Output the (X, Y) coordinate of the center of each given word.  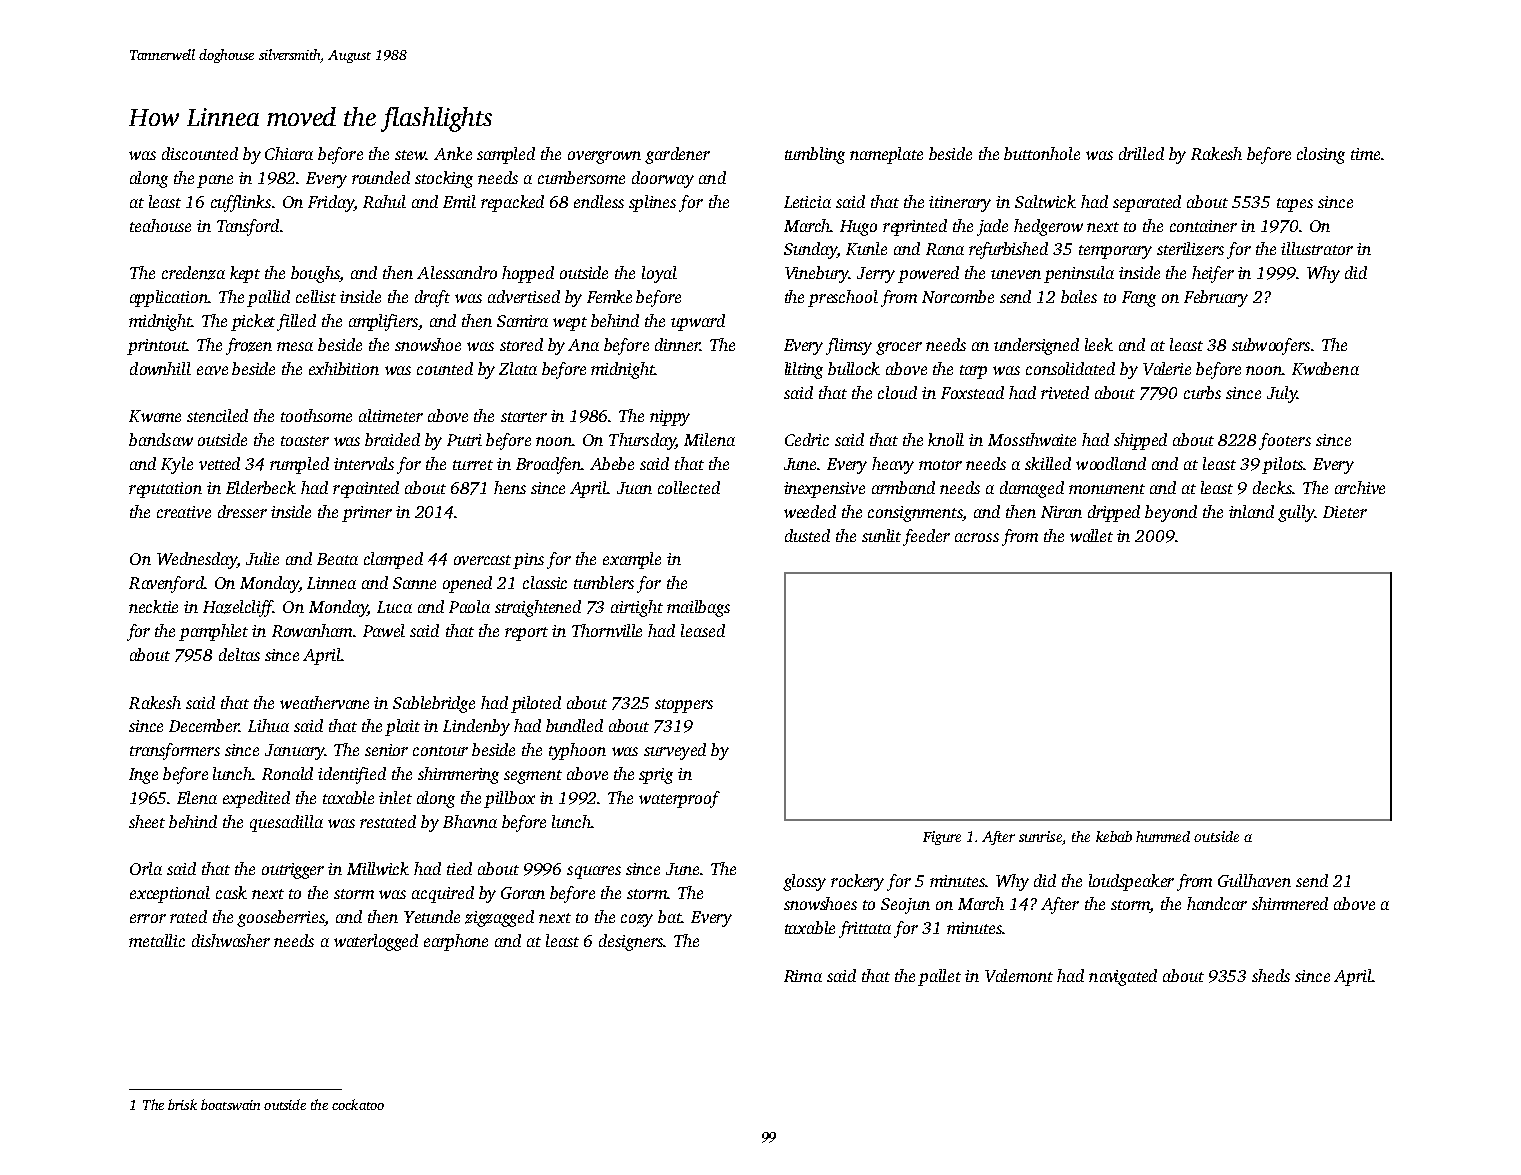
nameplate (886, 155)
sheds (1271, 975)
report (526, 634)
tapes (1295, 205)
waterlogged (376, 942)
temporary (1115, 252)
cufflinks (241, 203)
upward (698, 322)
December (204, 725)
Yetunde (432, 916)
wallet (1091, 535)
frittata (865, 929)
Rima (803, 976)
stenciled (217, 415)
